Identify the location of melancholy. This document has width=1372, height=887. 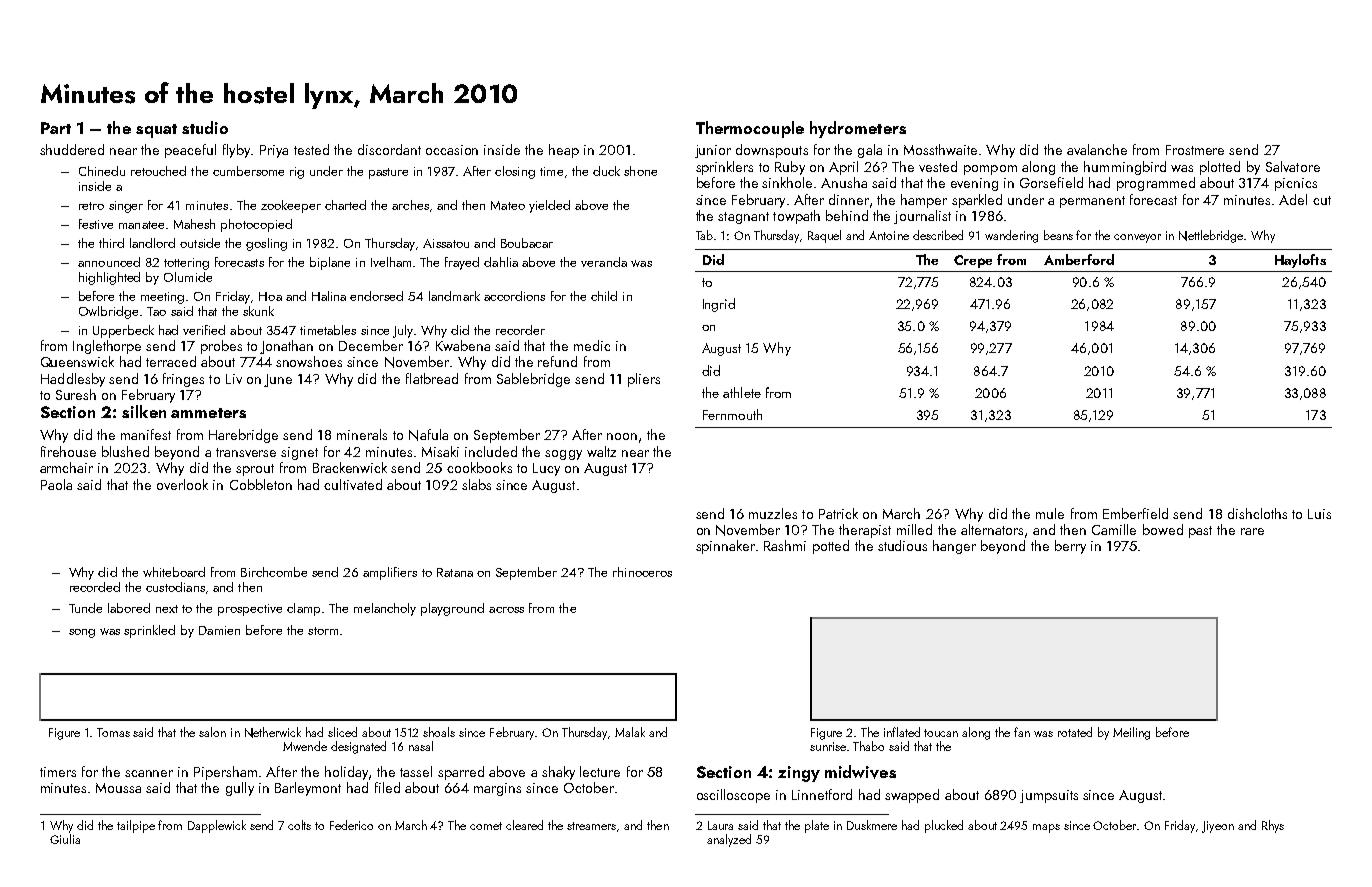
(385, 609).
